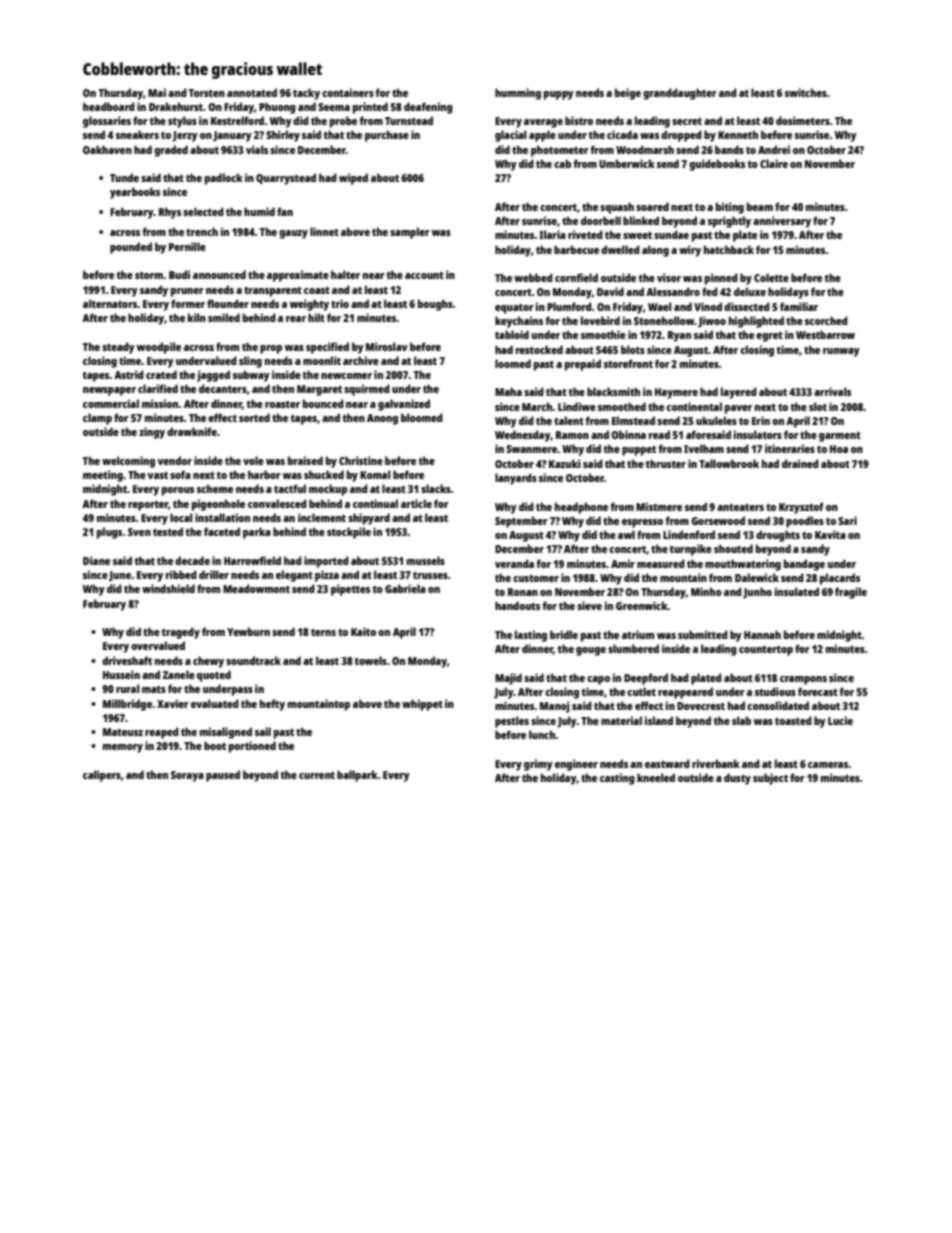 The height and width of the document is (1233, 952). What do you see at coordinates (610, 291) in the document?
I see `David` at bounding box center [610, 291].
